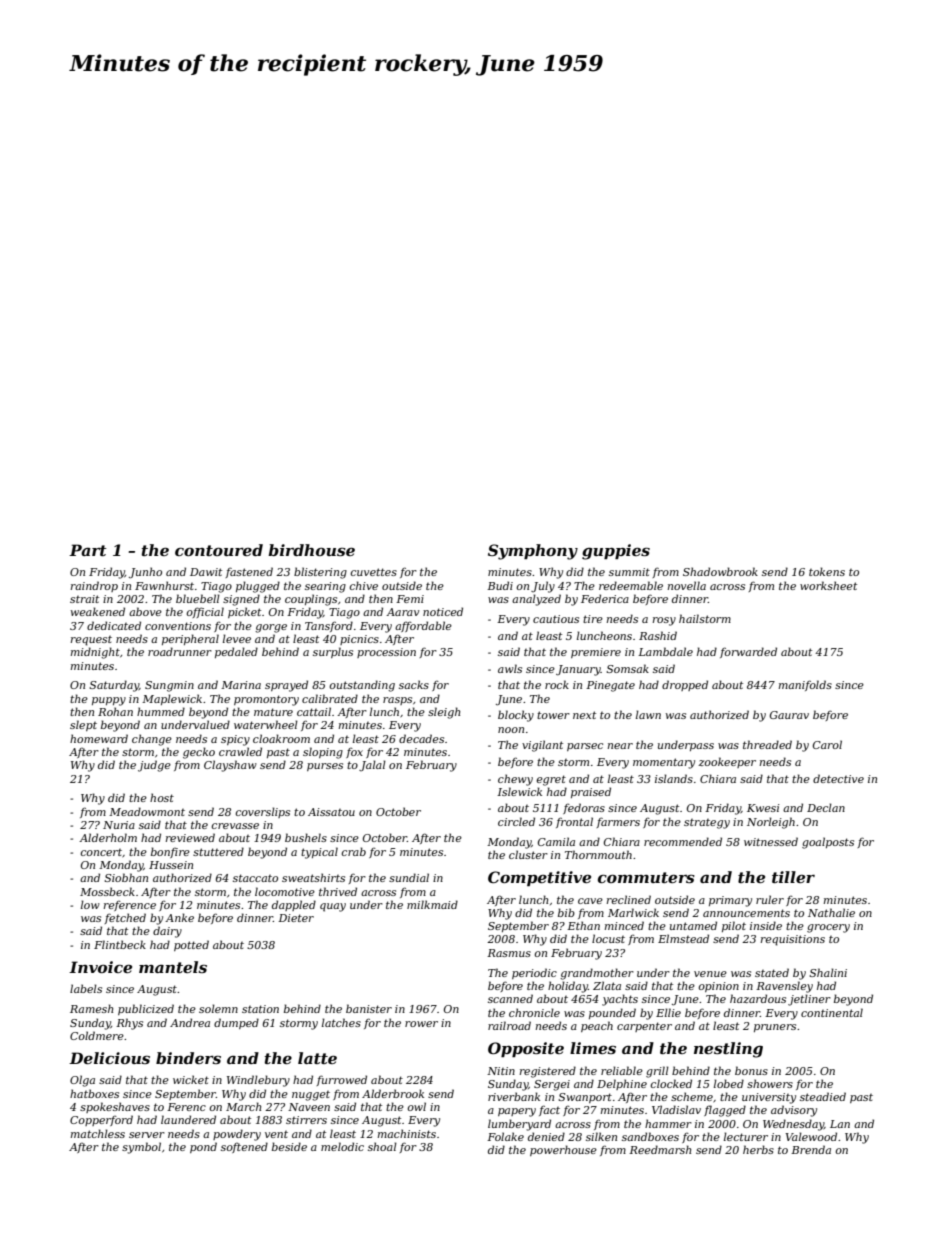  What do you see at coordinates (179, 917) in the document?
I see `Anke` at bounding box center [179, 917].
